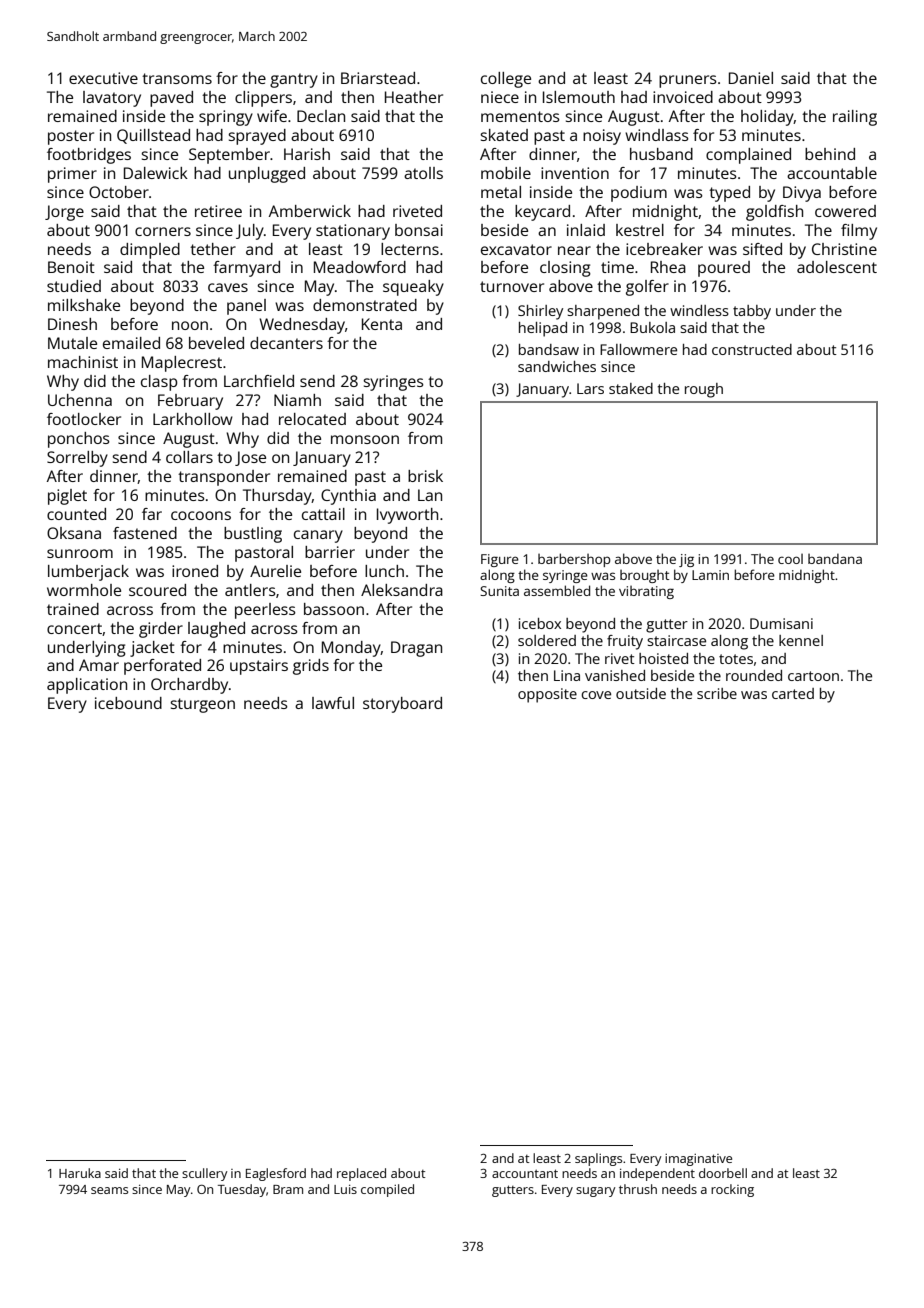 This screenshot has height=1308, width=924. Describe the element at coordinates (574, 560) in the screenshot. I see `barbershop` at that location.
